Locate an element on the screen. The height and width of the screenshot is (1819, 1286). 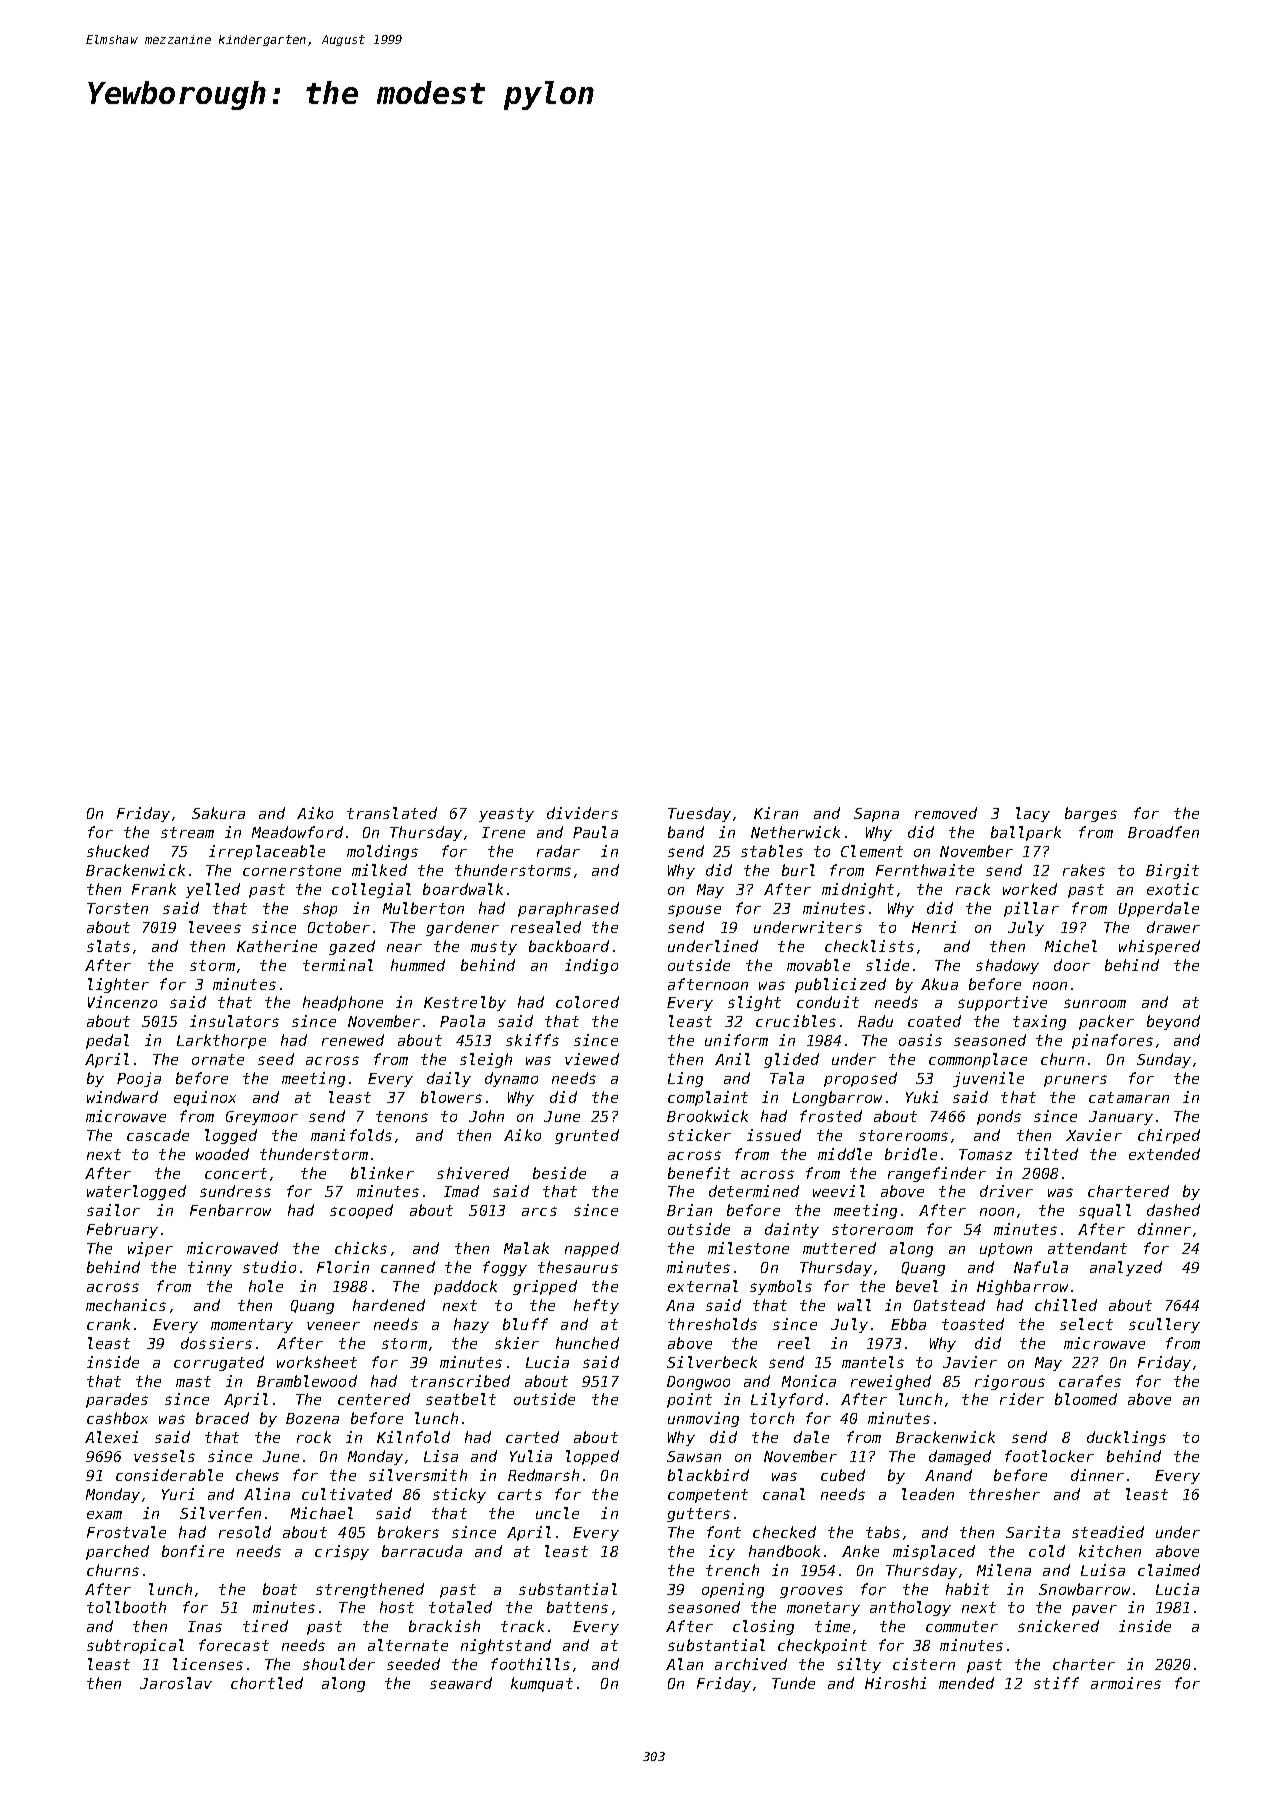
Alan is located at coordinates (684, 1664).
